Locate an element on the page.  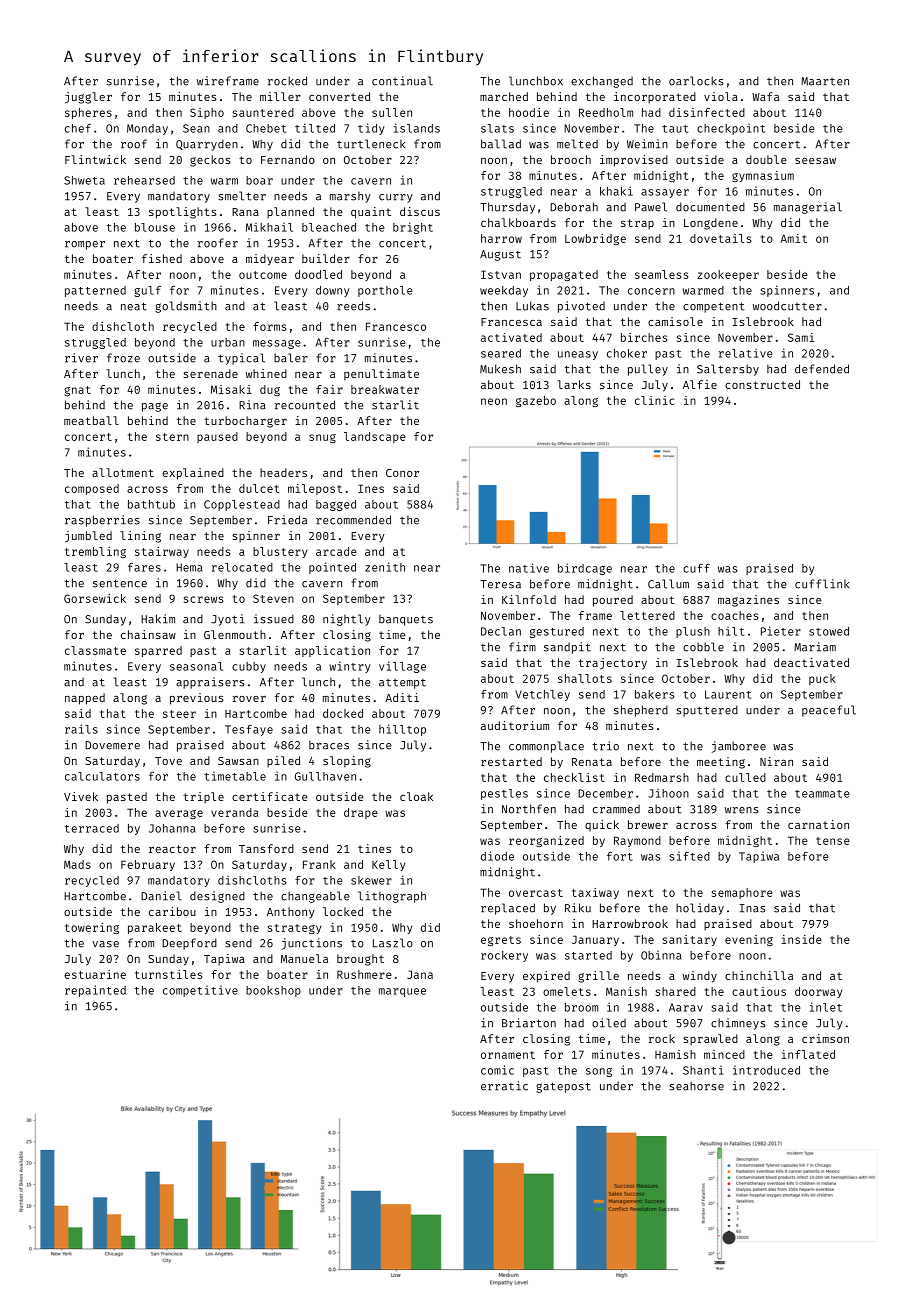
arcade is located at coordinates (336, 551).
